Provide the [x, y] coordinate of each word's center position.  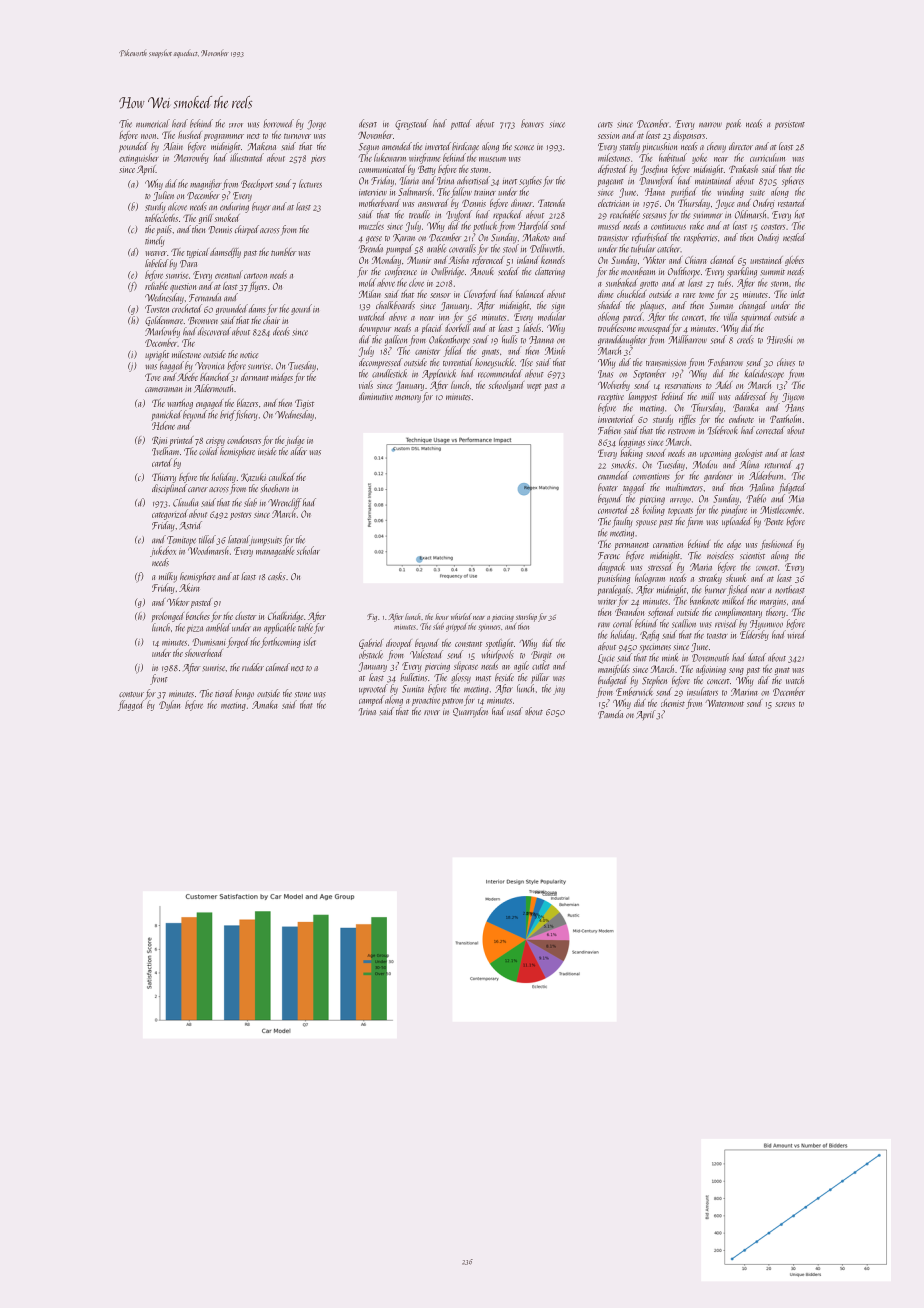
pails [164, 230]
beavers [532, 123]
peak [733, 124]
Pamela [610, 714]
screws [785, 704]
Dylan [169, 705]
